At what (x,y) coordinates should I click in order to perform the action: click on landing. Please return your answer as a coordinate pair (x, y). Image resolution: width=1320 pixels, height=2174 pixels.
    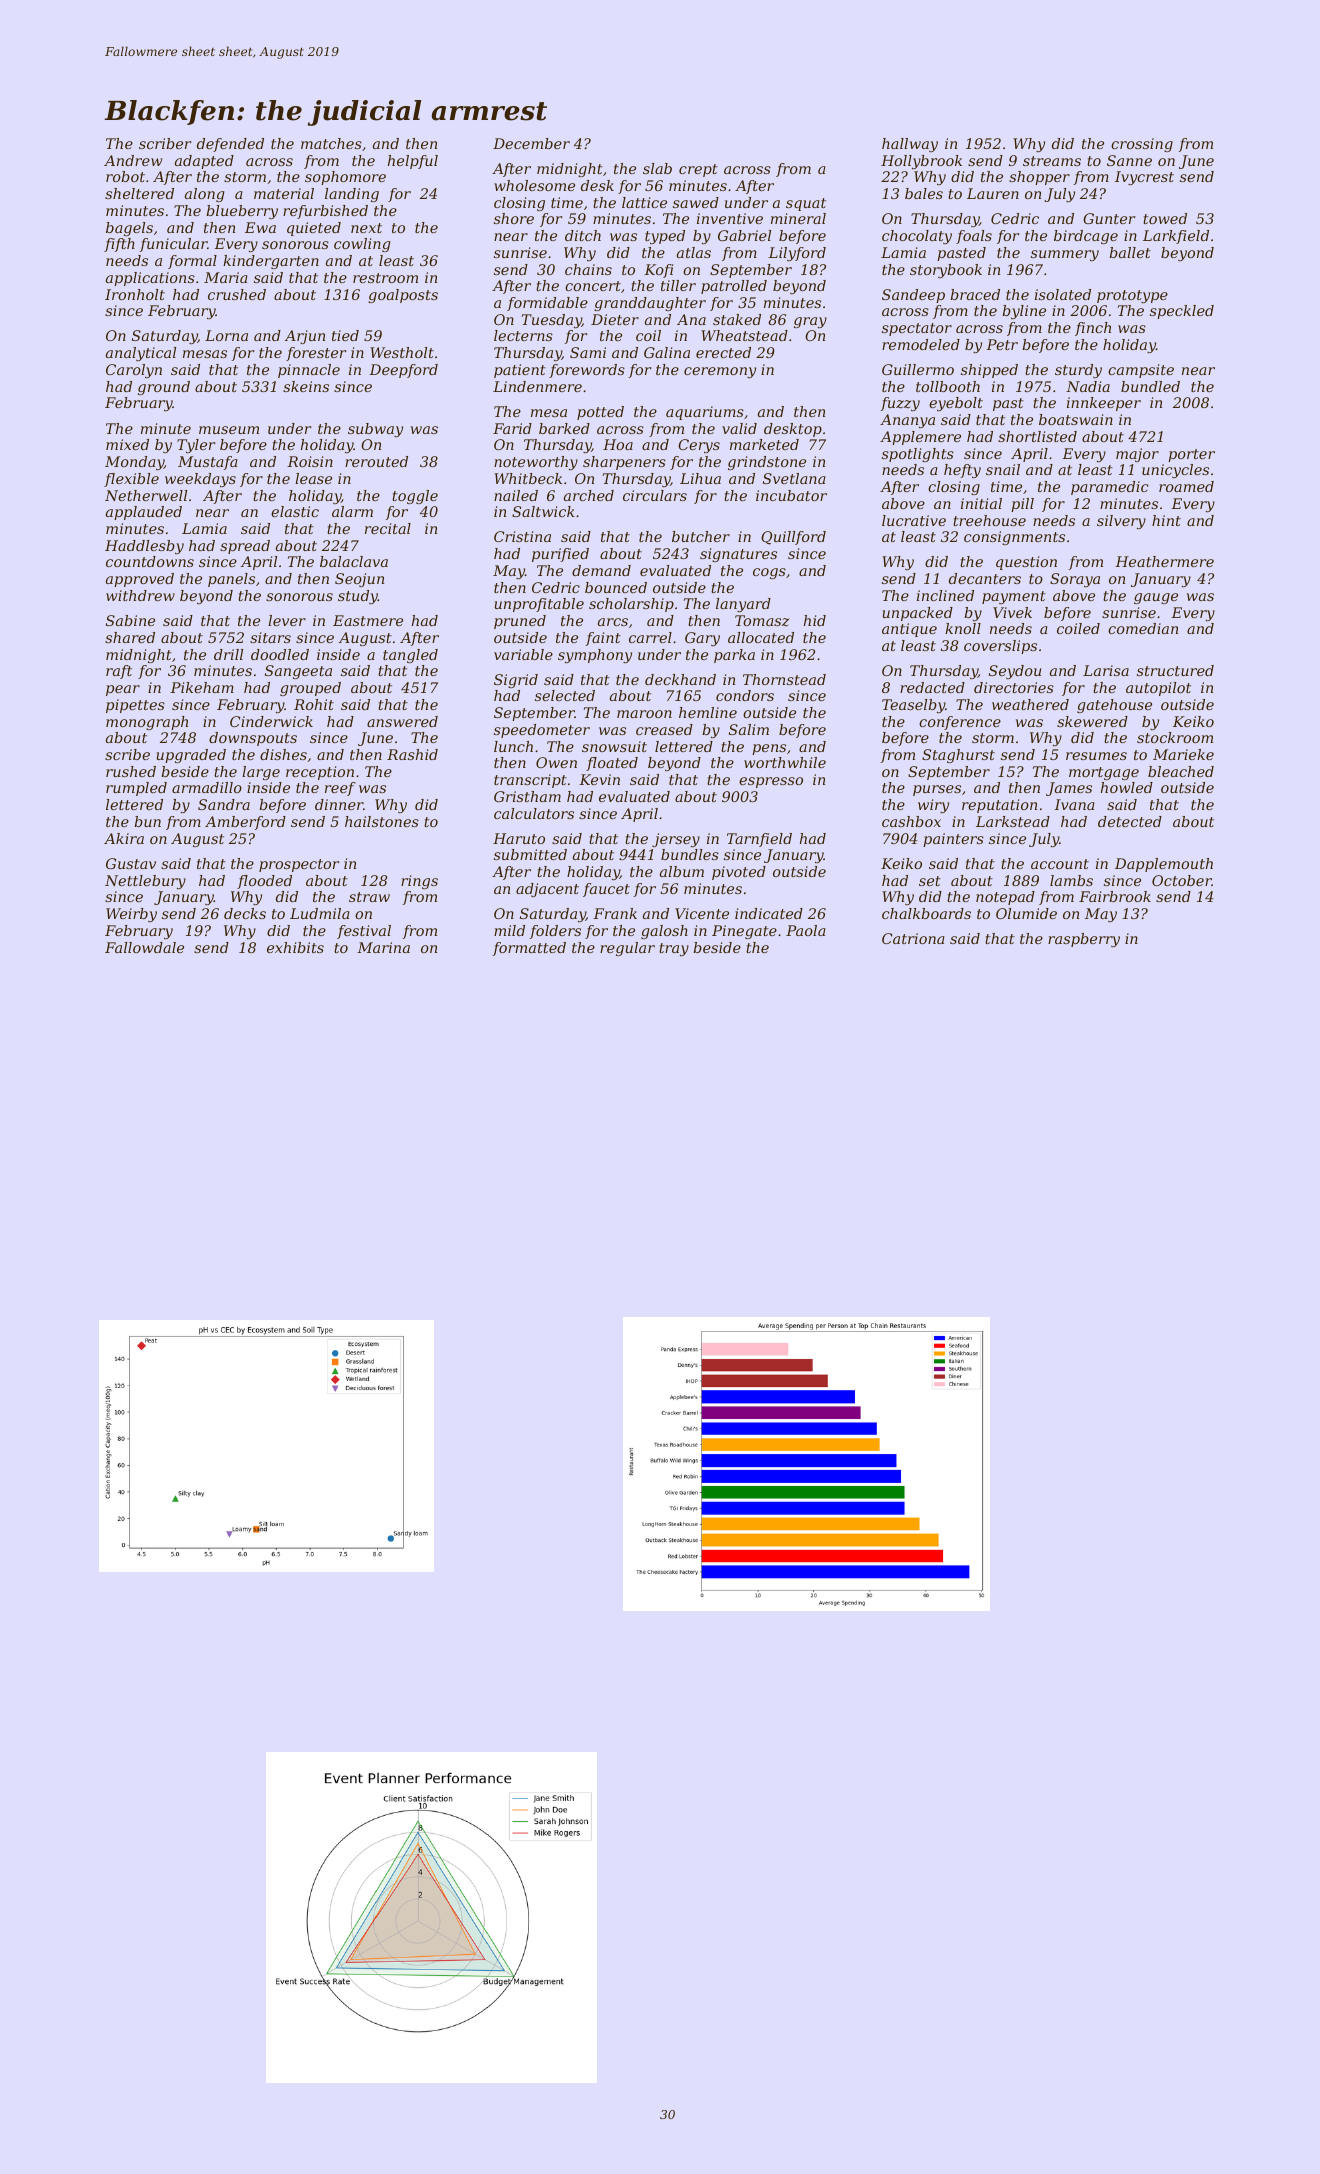
    Looking at the image, I should click on (352, 195).
